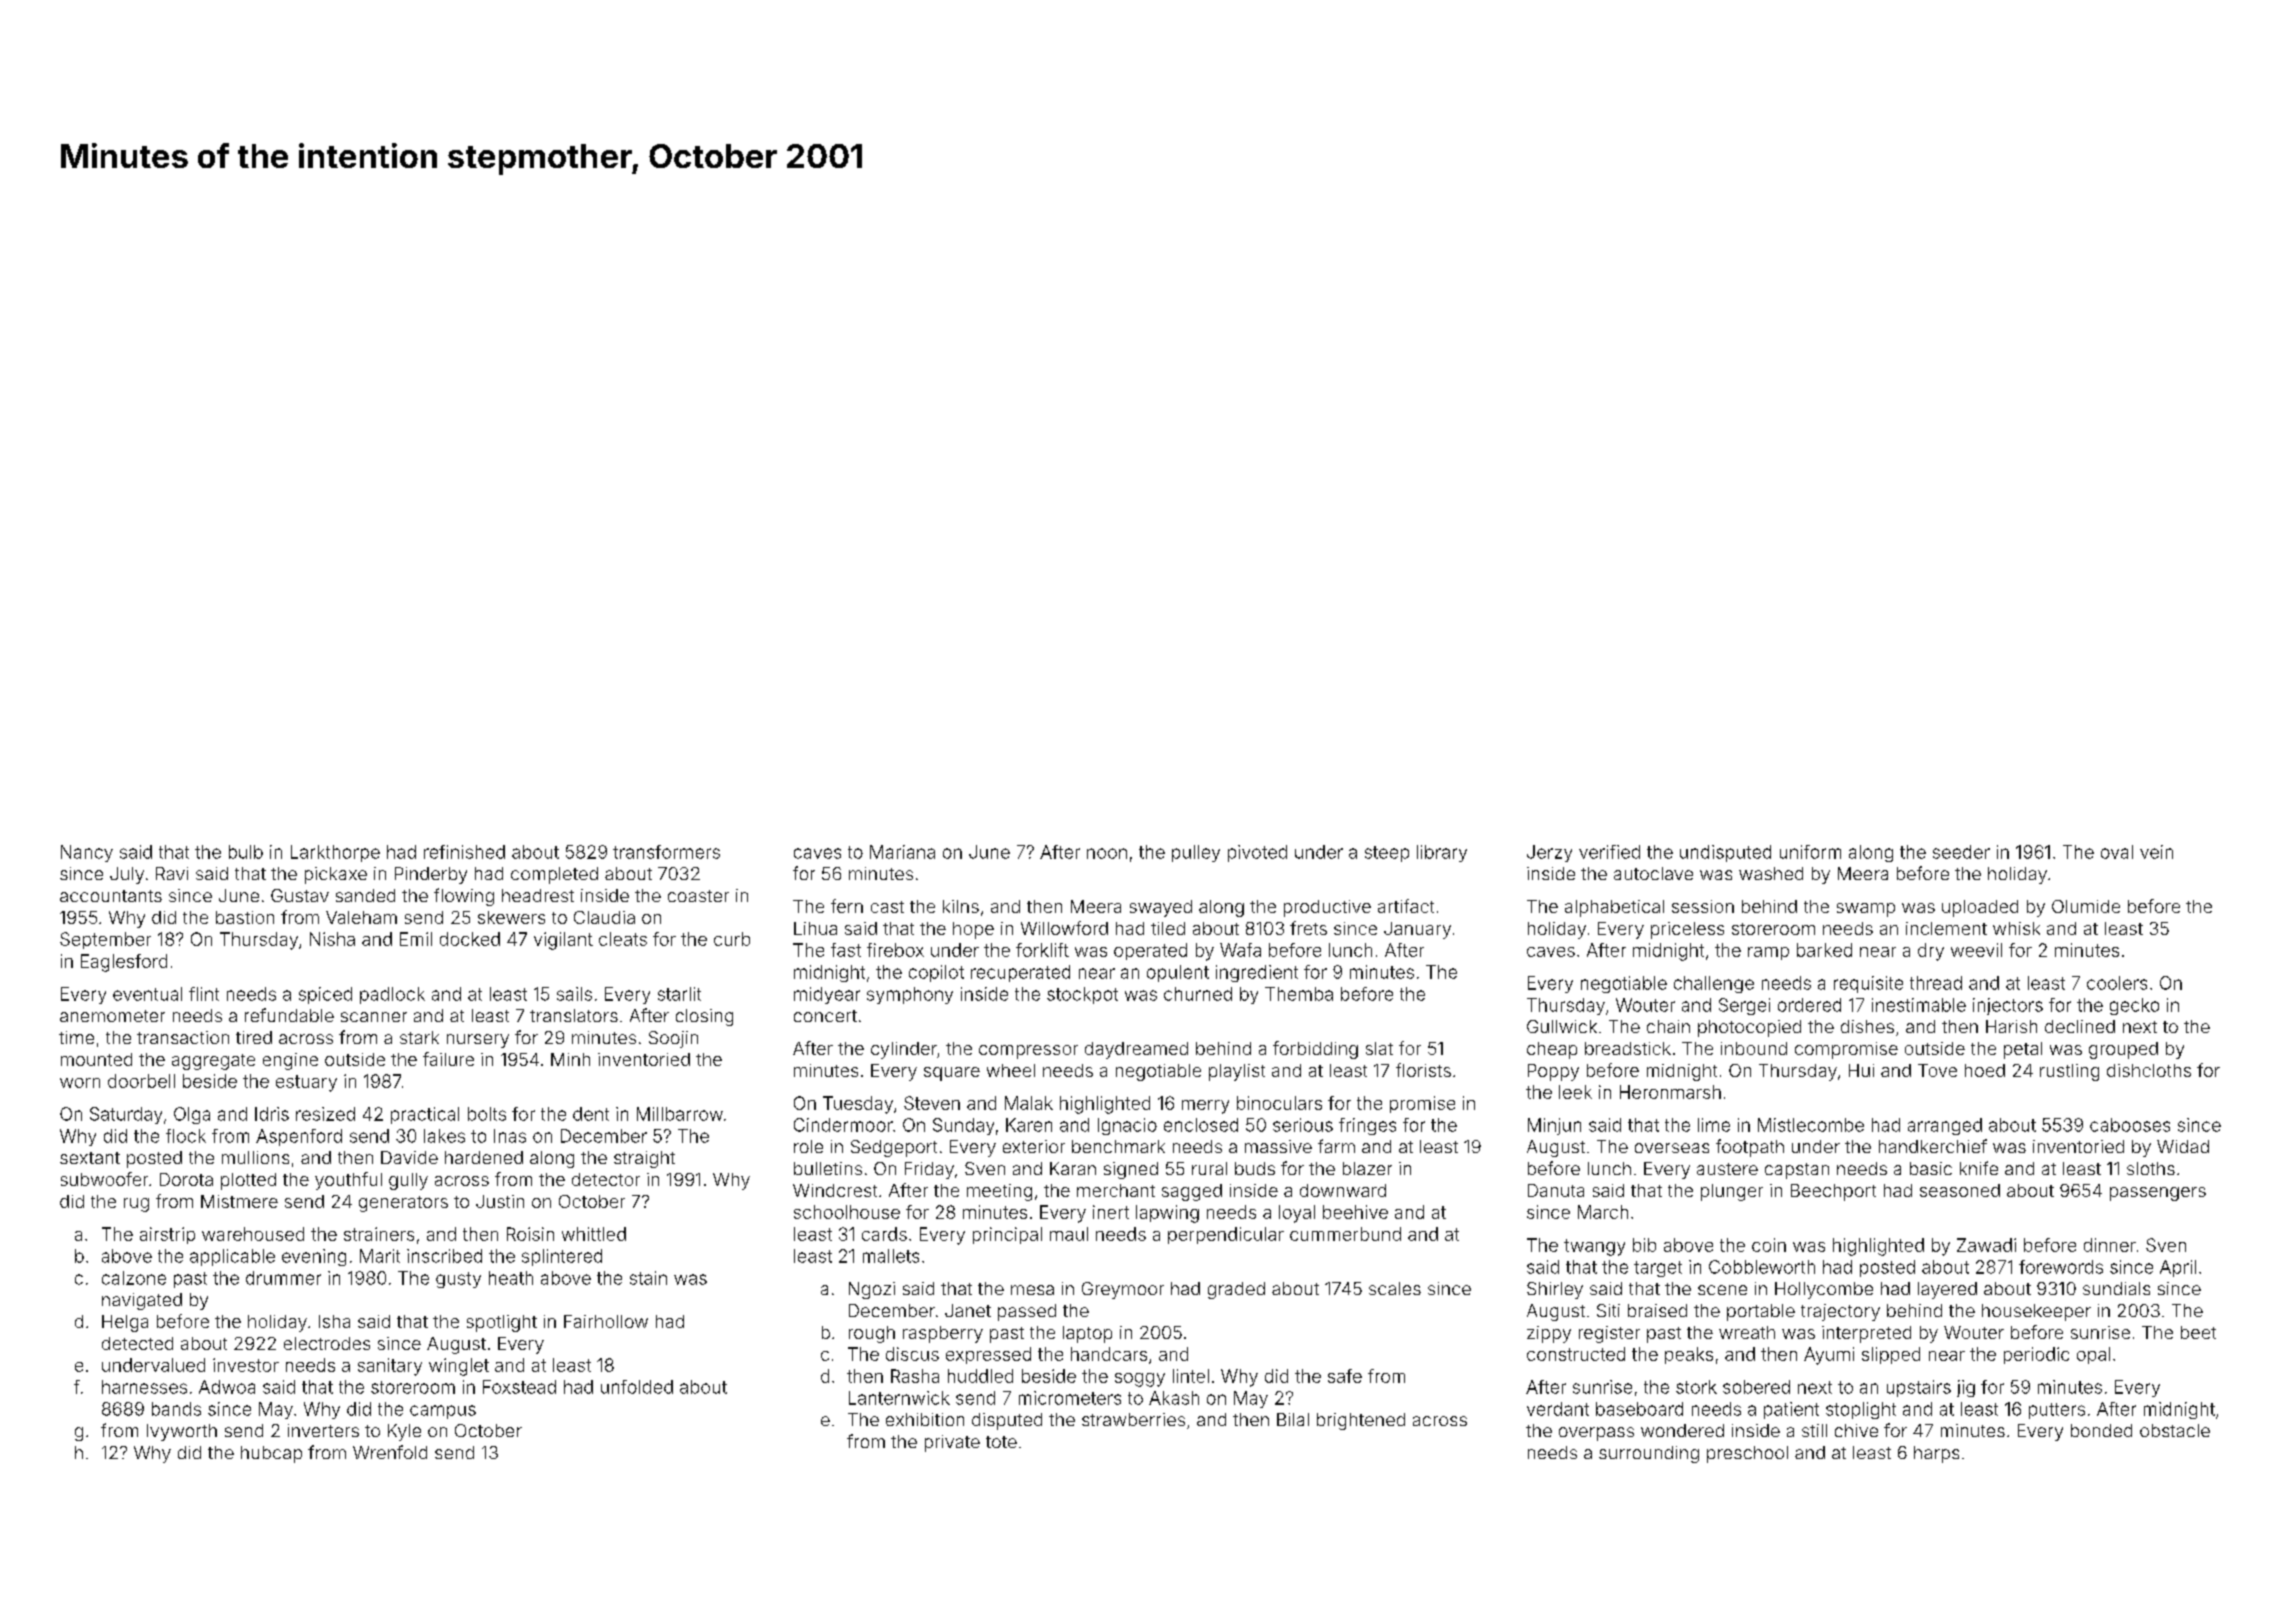  Describe the element at coordinates (936, 973) in the page. I see `copilot` at that location.
